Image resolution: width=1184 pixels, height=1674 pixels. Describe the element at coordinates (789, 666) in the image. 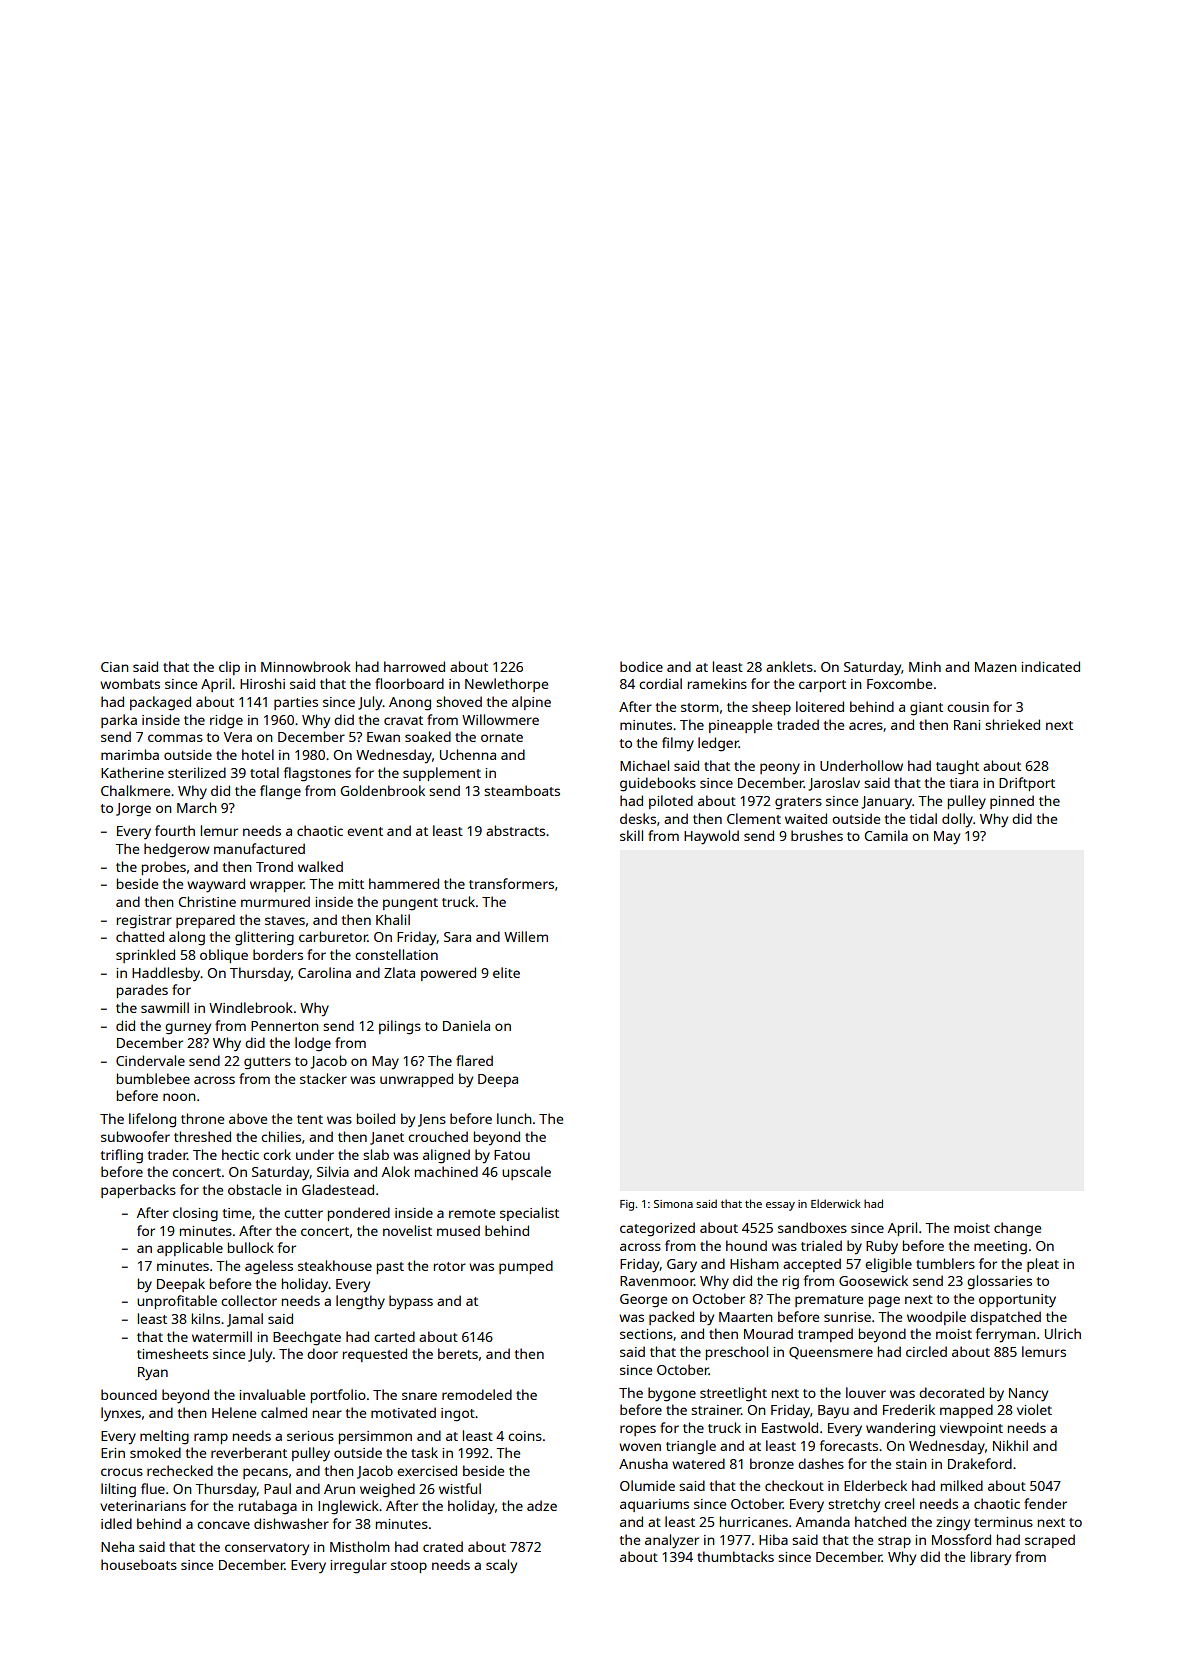

I see `anklets` at that location.
